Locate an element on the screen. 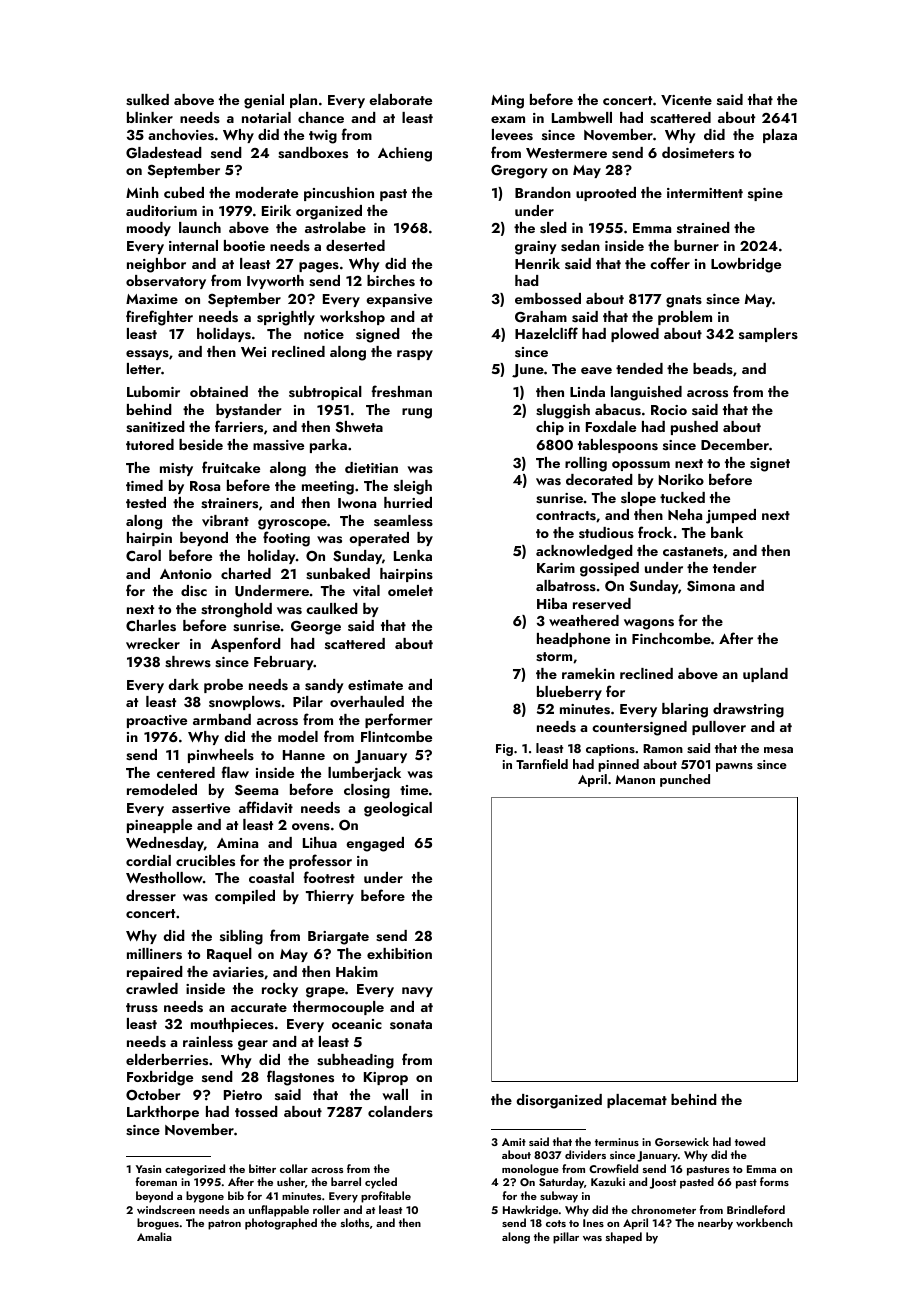  drawstring is located at coordinates (748, 710).
